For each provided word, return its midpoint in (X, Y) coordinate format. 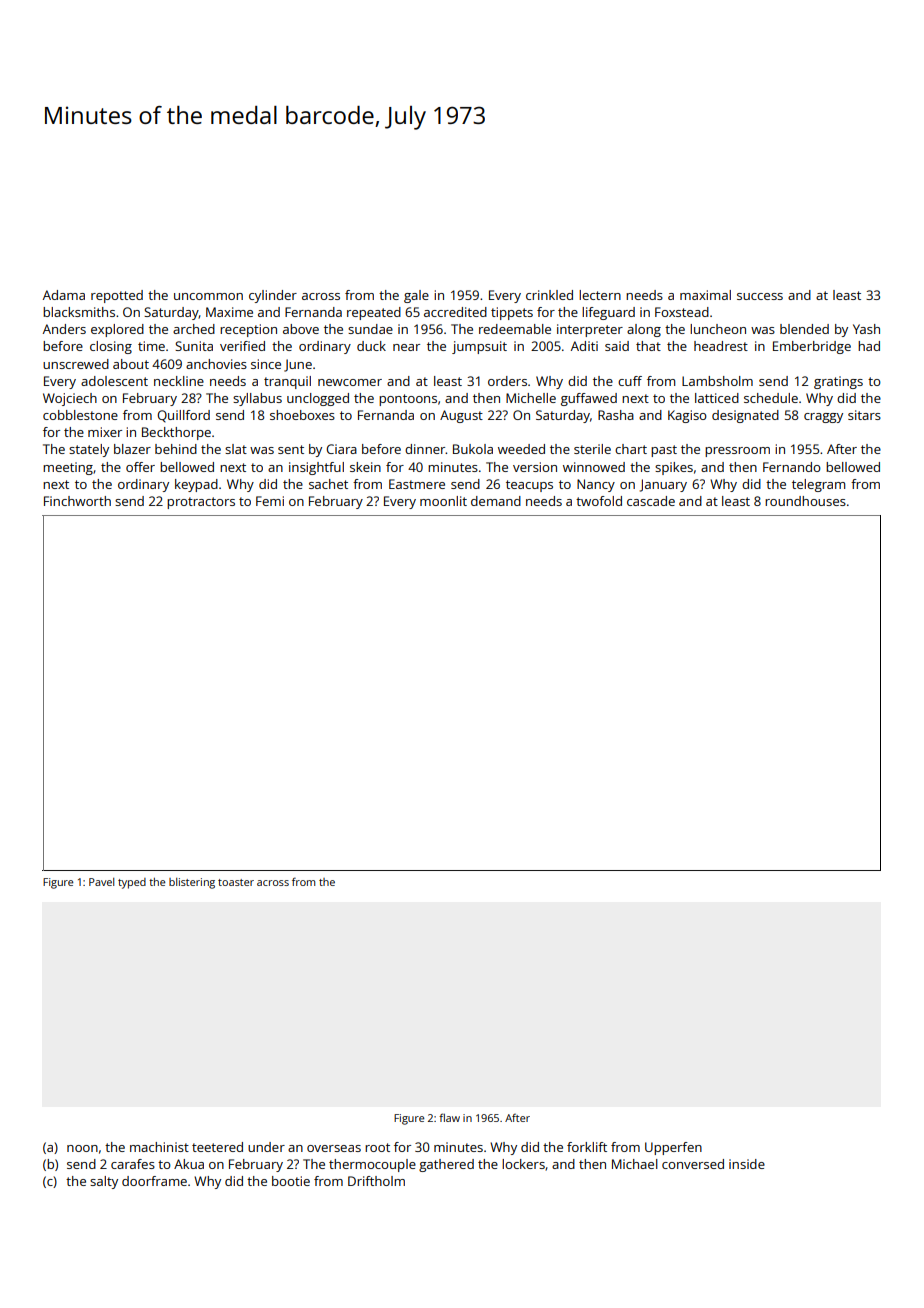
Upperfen (673, 1148)
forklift (587, 1147)
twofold (599, 501)
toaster (236, 882)
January (663, 485)
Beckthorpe (176, 433)
